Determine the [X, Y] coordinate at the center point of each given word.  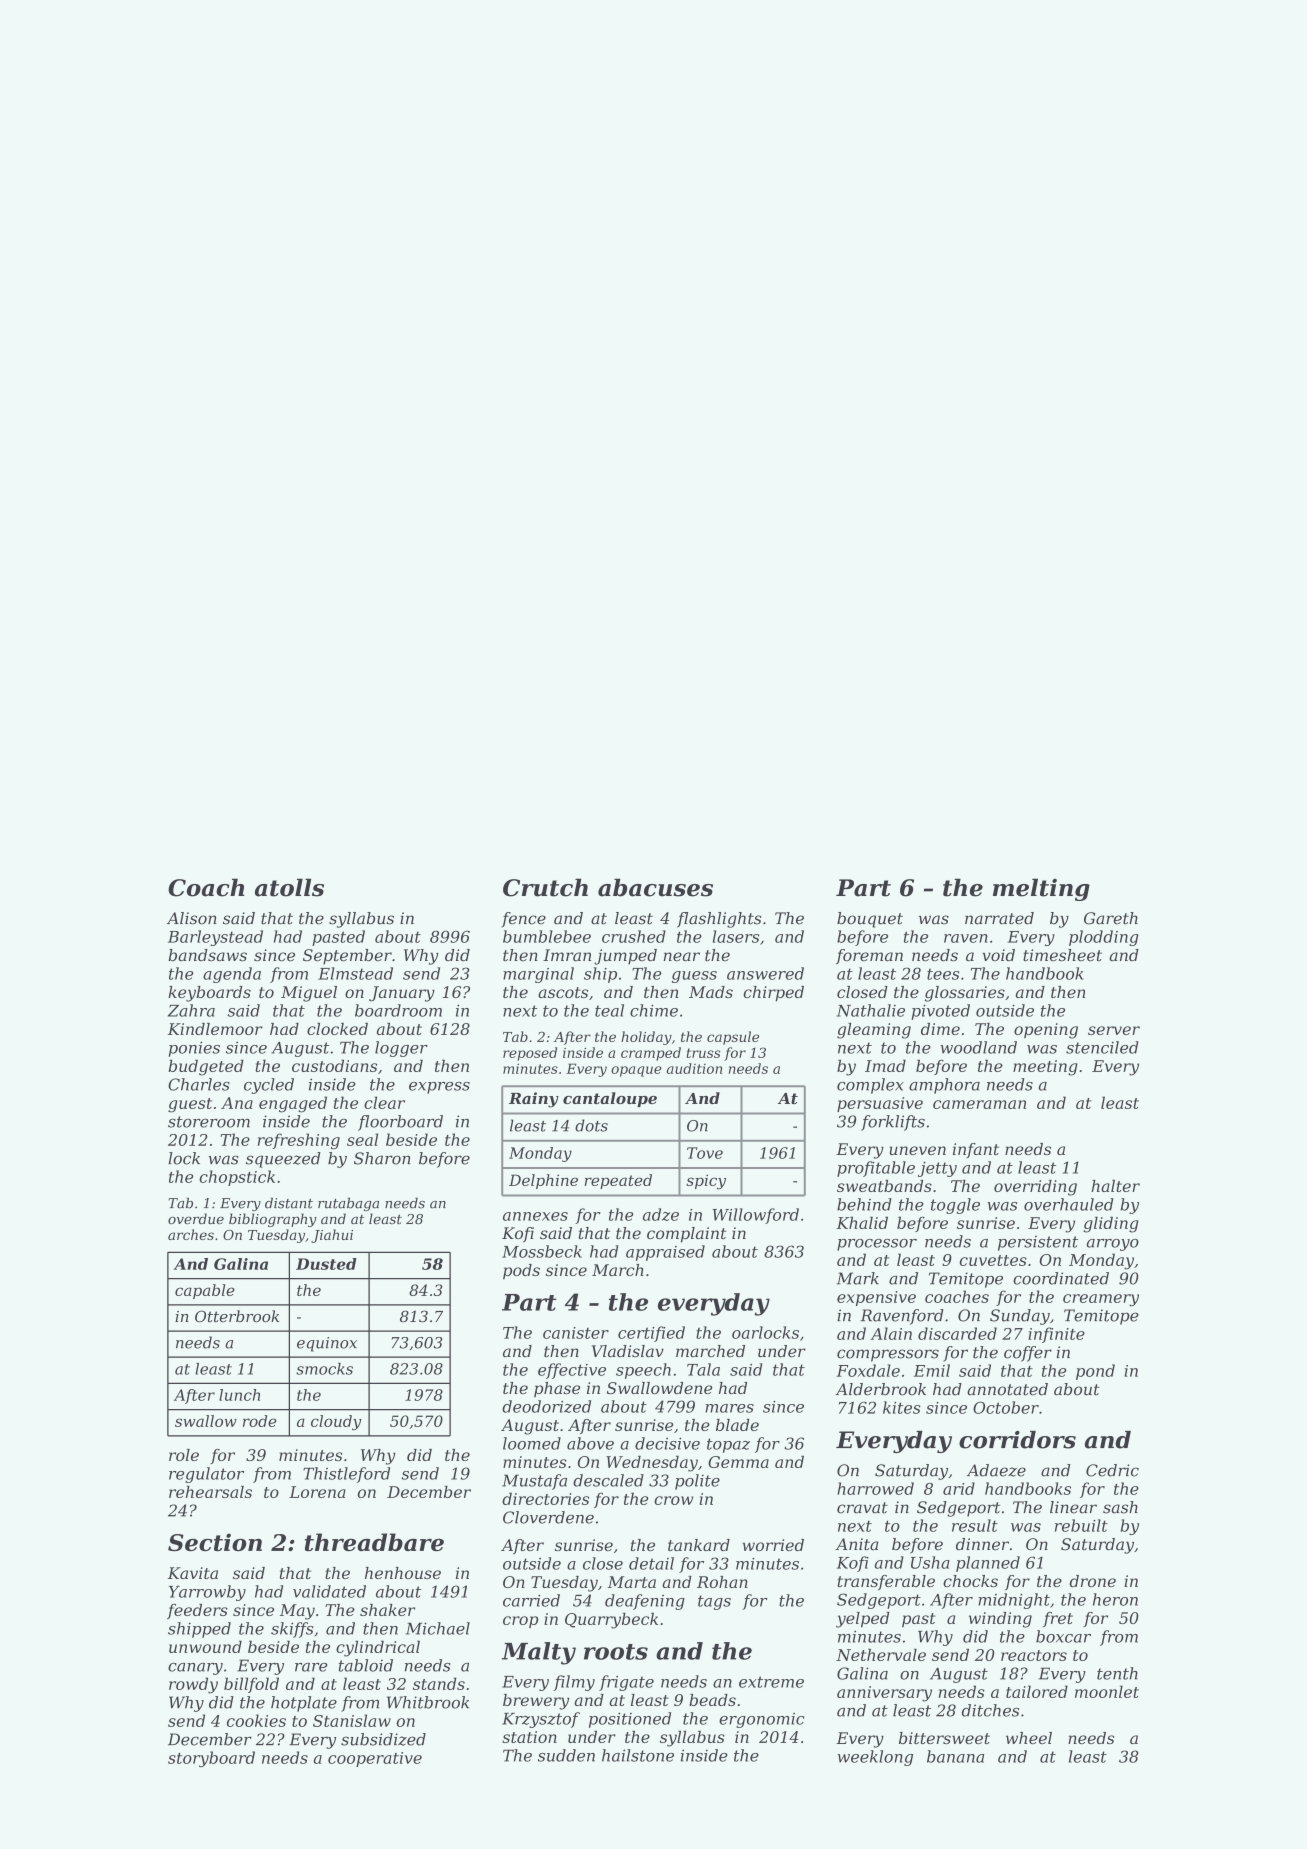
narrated [999, 918]
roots [616, 1652]
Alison [192, 918]
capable [205, 1291]
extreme [771, 1682]
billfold [251, 1685]
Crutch [545, 887]
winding [1000, 1620]
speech [643, 1371]
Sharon [382, 1158]
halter [1115, 1186]
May [297, 1612]
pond [1095, 1372]
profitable [876, 1169]
